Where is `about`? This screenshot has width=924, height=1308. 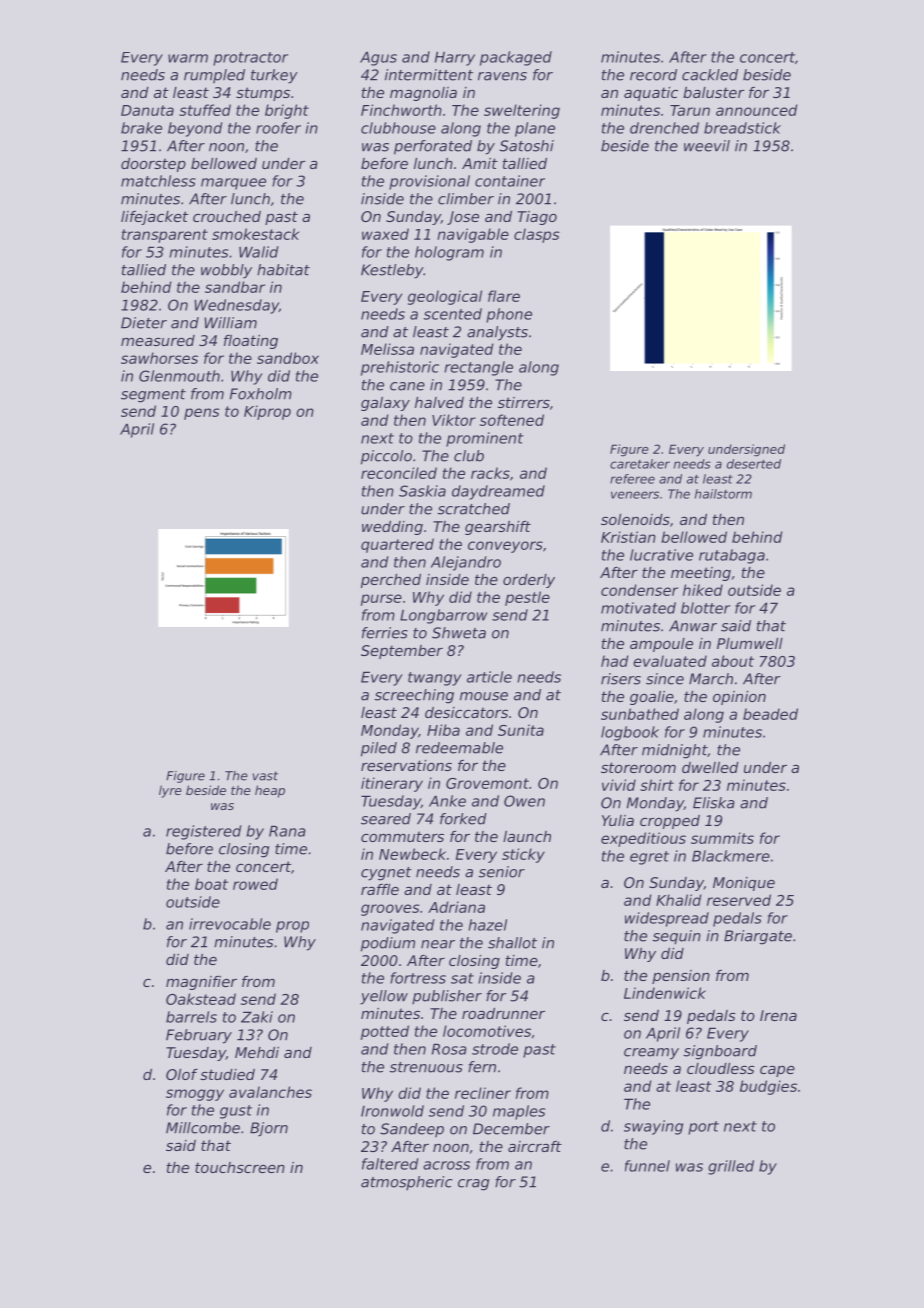
about is located at coordinates (733, 661).
